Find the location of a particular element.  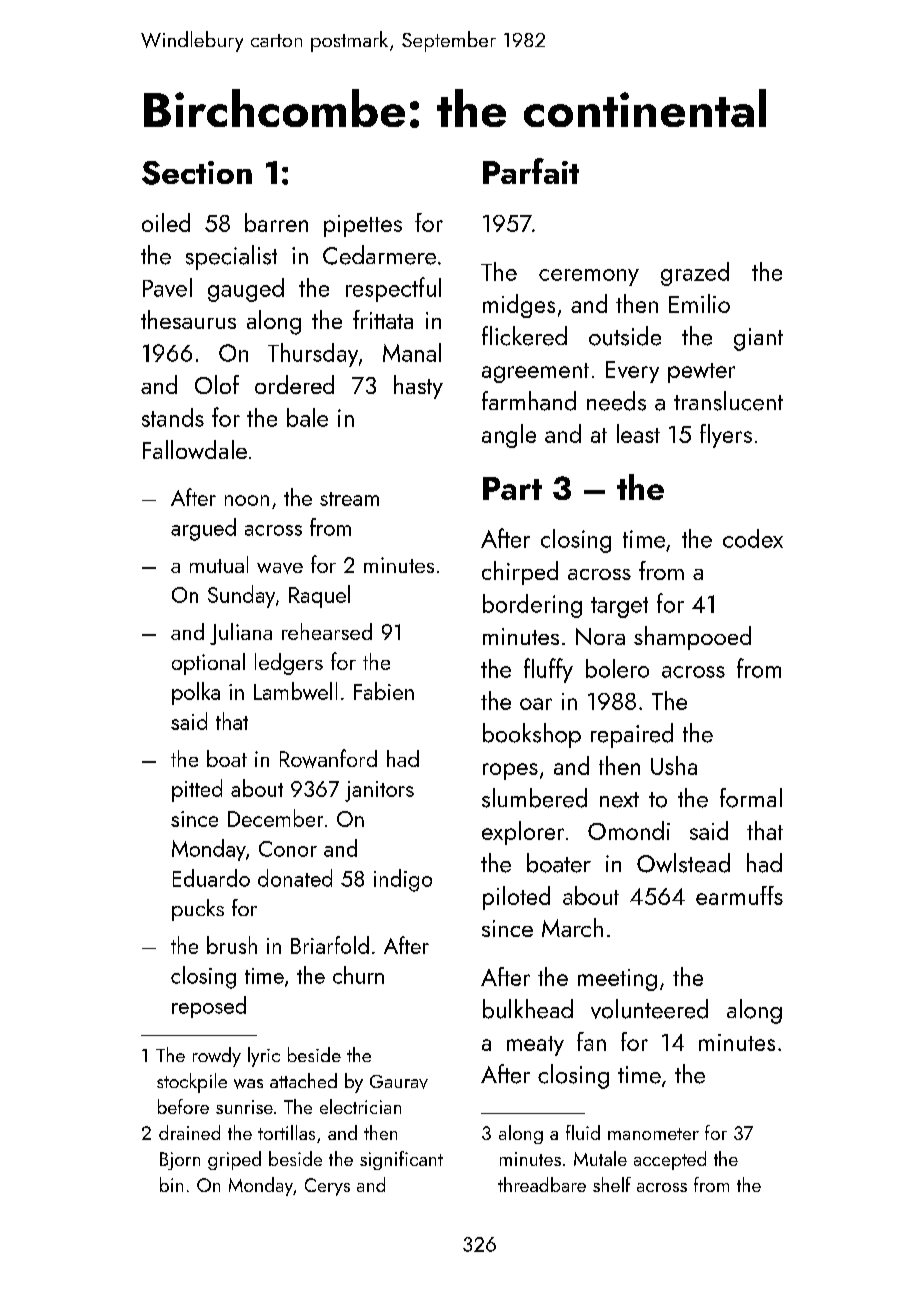

shelf is located at coordinates (612, 1184).
